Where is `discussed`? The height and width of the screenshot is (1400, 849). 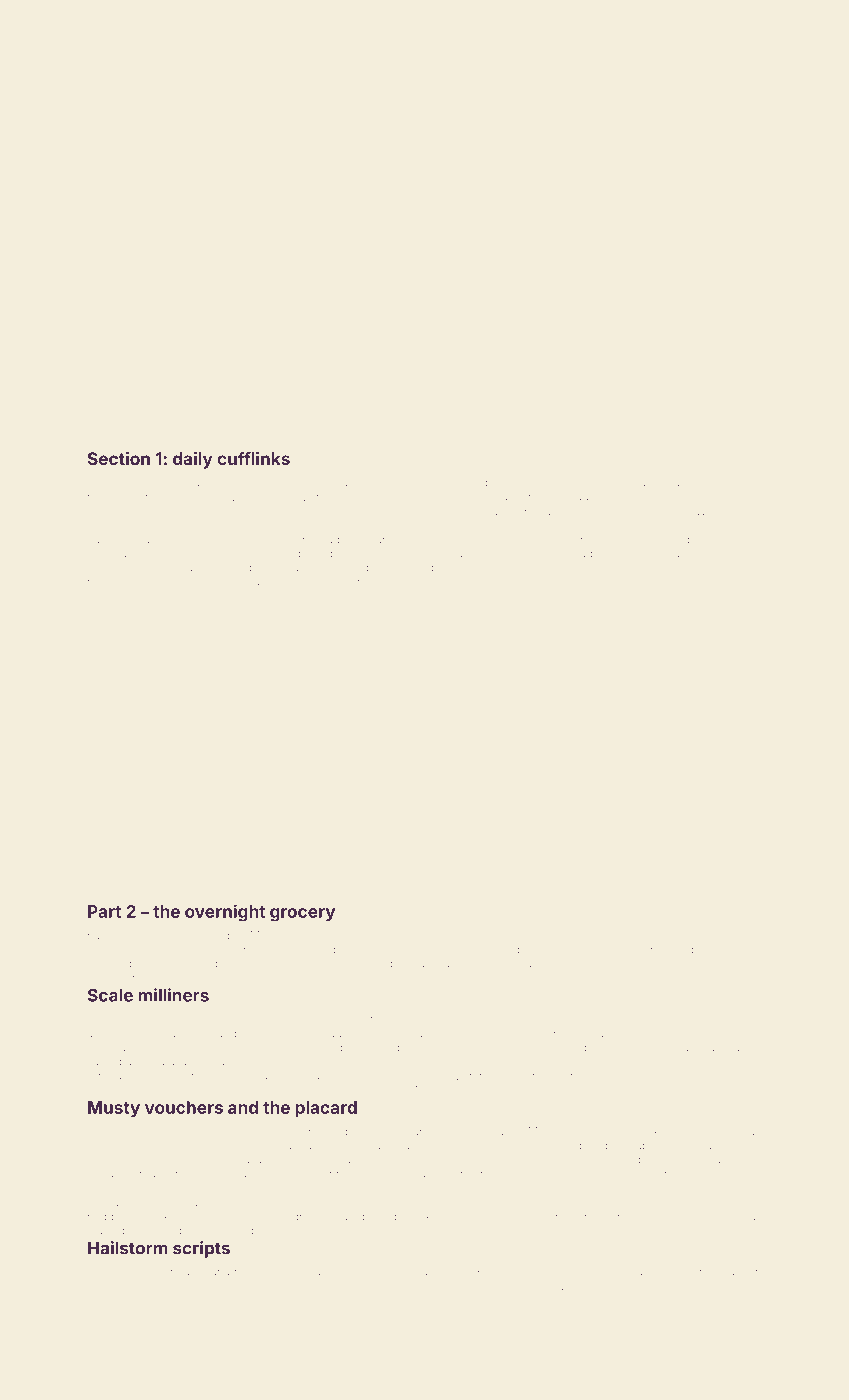
discussed is located at coordinates (714, 949).
